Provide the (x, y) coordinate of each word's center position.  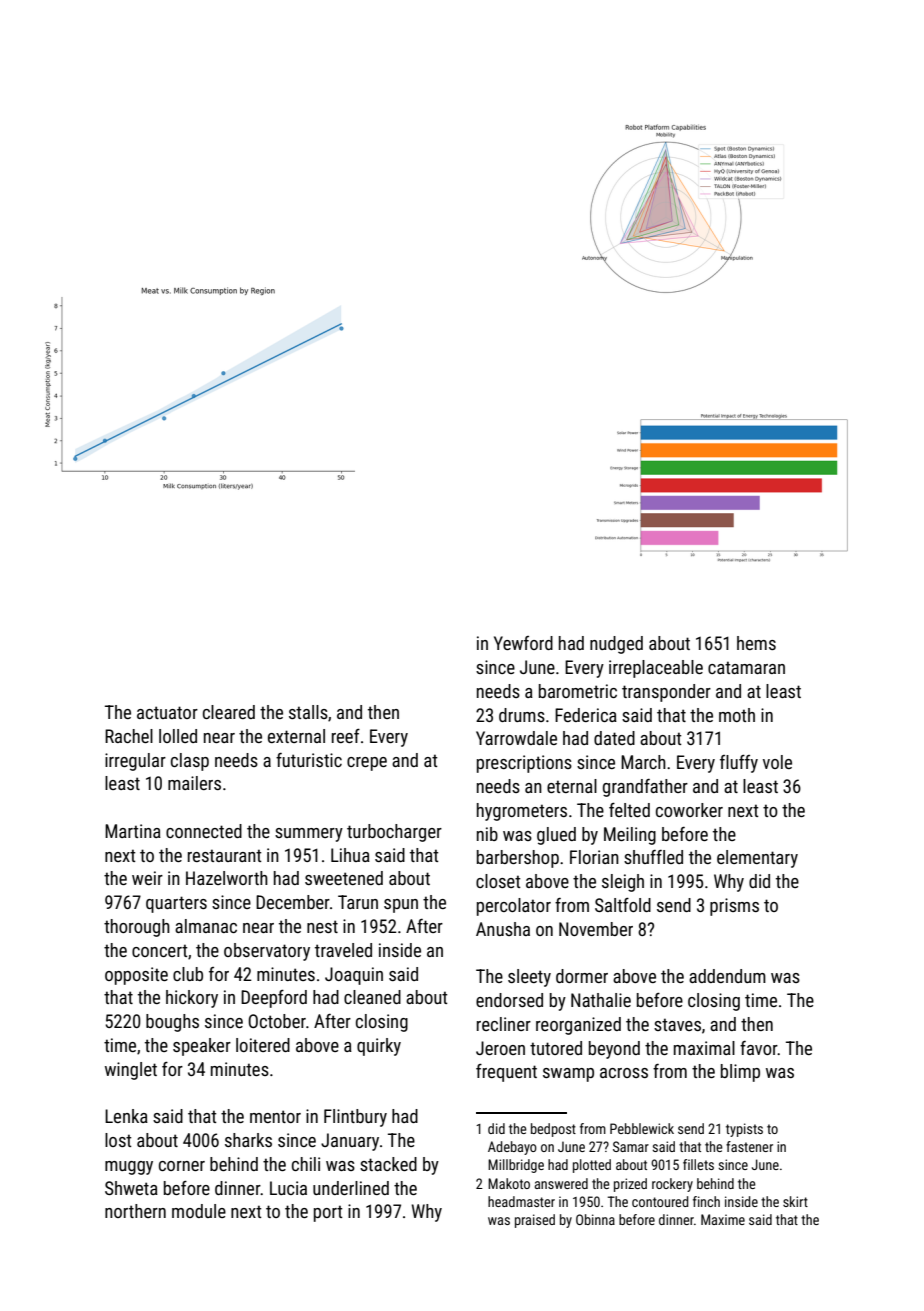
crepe (367, 764)
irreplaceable (656, 669)
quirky (379, 1047)
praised (535, 1221)
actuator (167, 712)
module (199, 1211)
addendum (727, 976)
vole (777, 762)
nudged (616, 645)
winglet (131, 1071)
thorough (137, 928)
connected (204, 831)
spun (401, 906)
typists (744, 1130)
